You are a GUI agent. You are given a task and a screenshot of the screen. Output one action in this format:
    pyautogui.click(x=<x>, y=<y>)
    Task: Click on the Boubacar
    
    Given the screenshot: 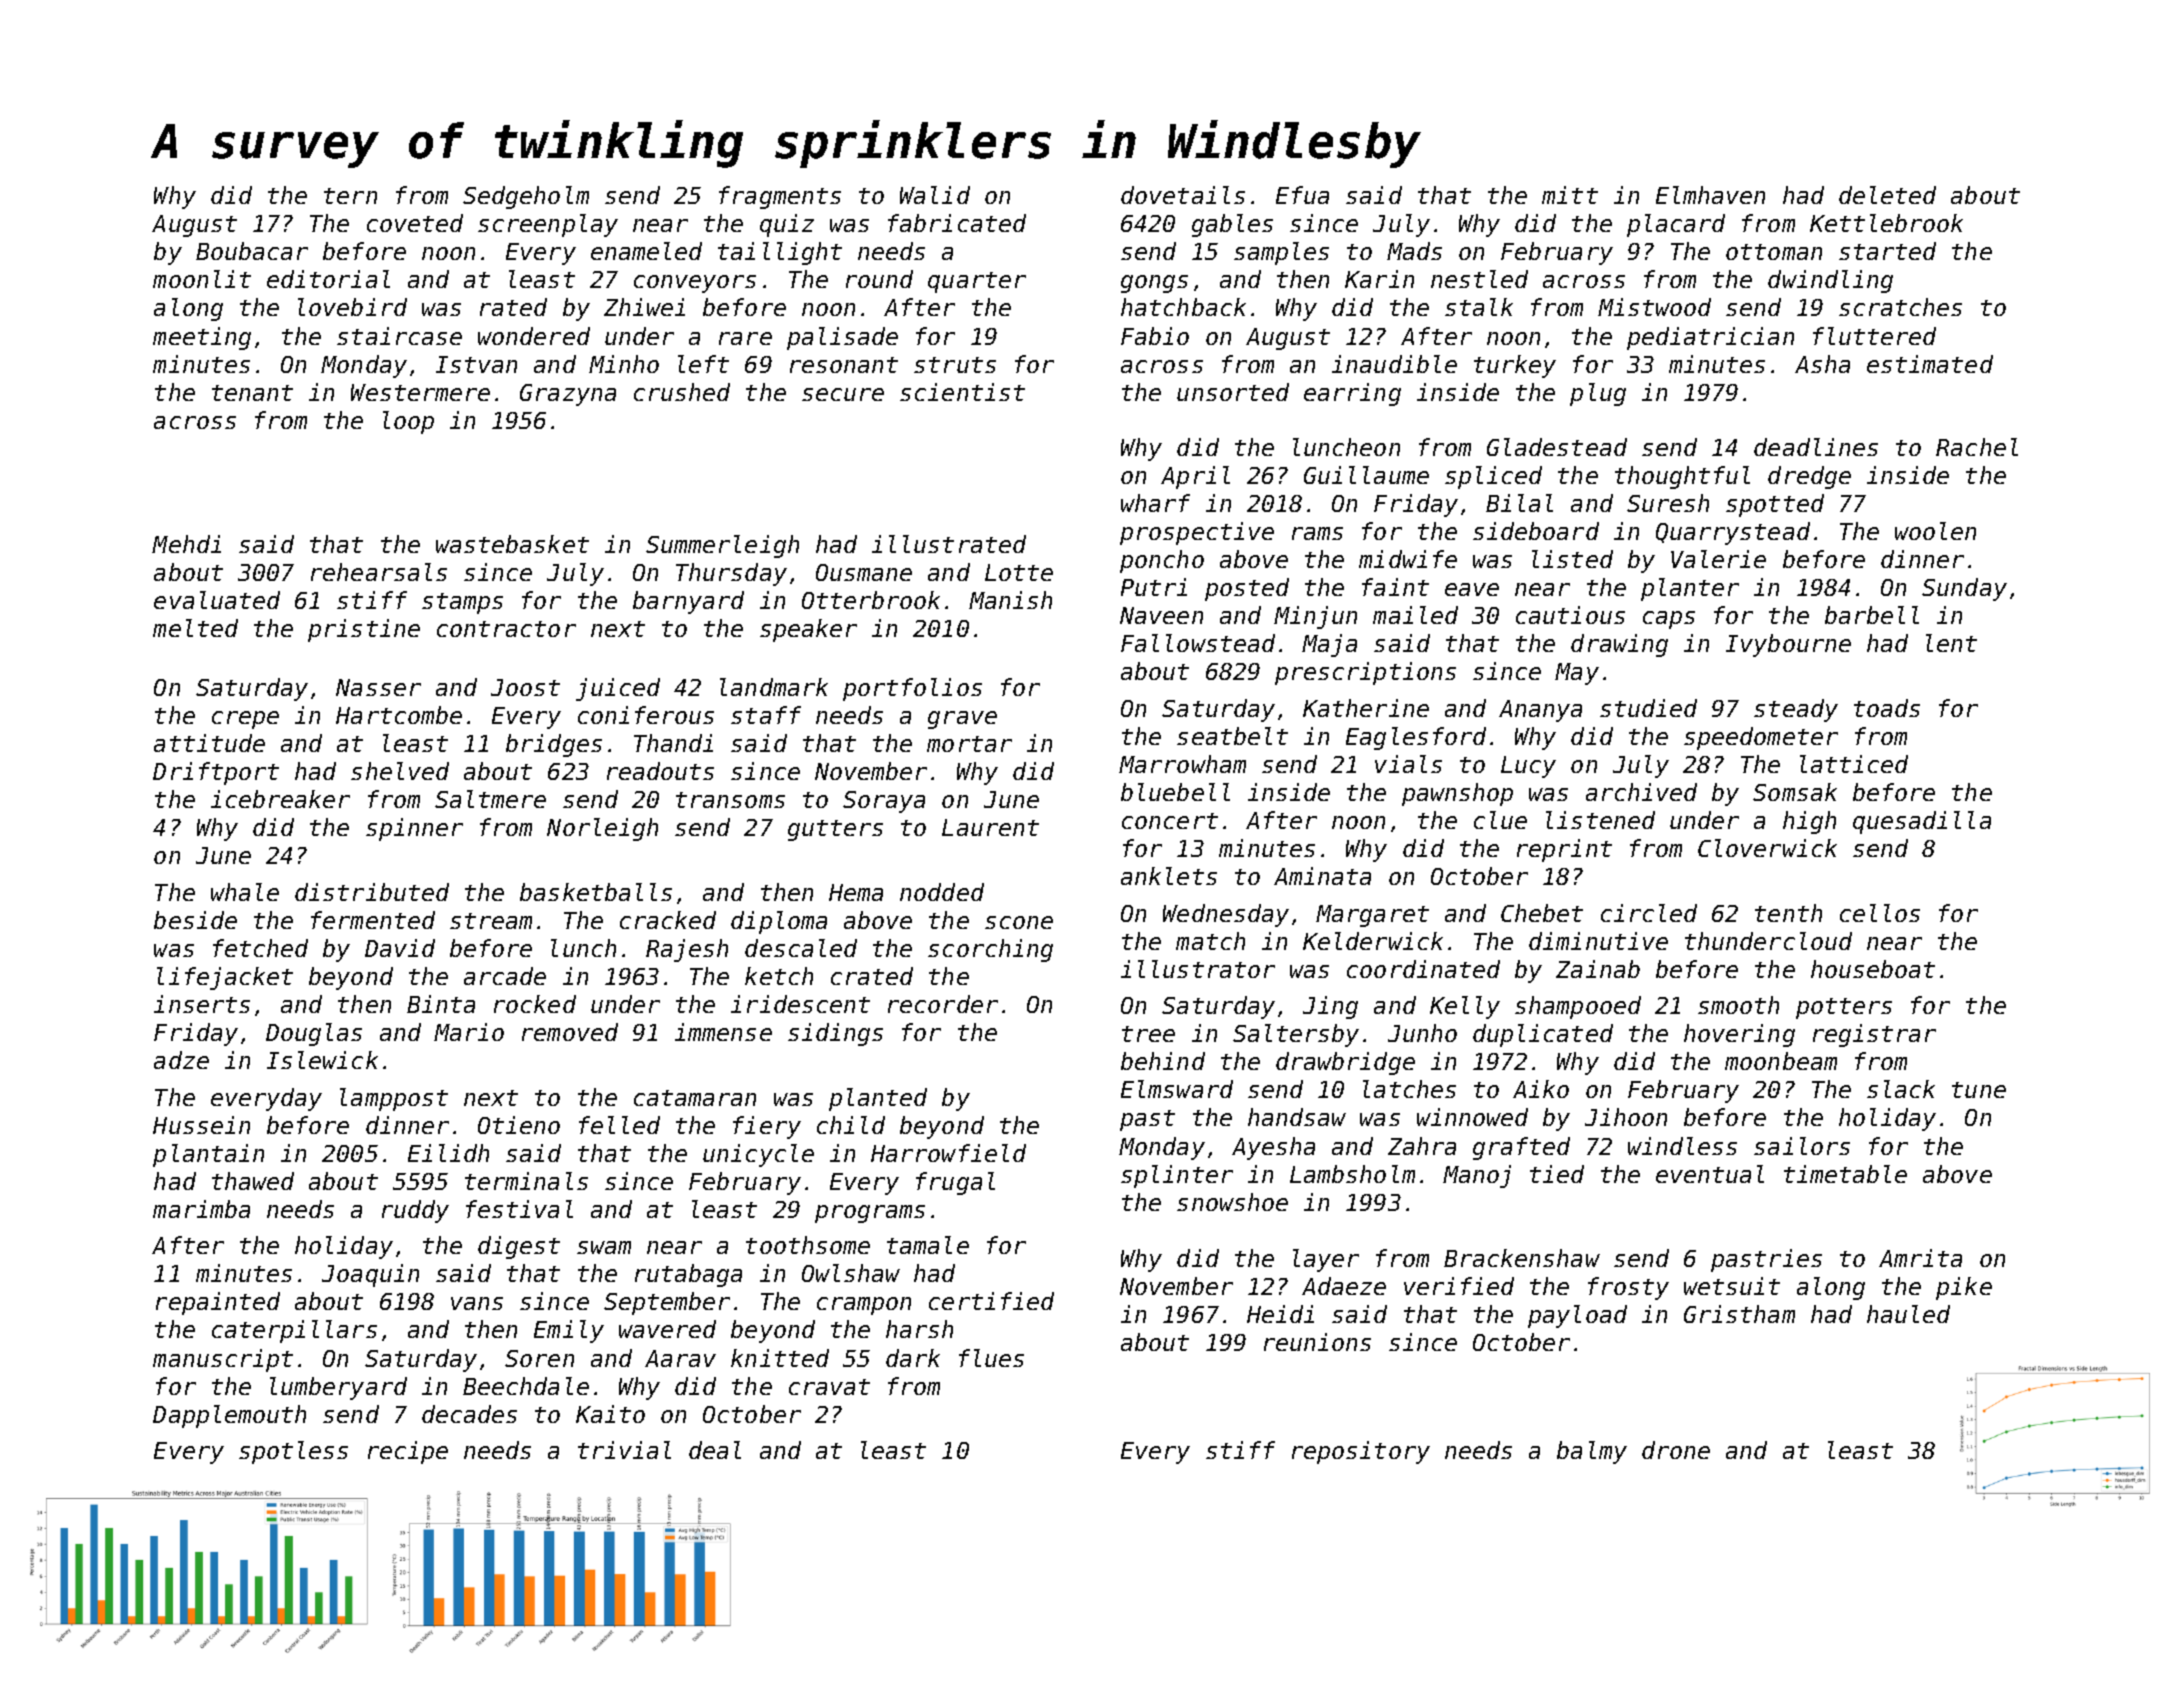 What is the action you would take?
    pyautogui.click(x=252, y=251)
